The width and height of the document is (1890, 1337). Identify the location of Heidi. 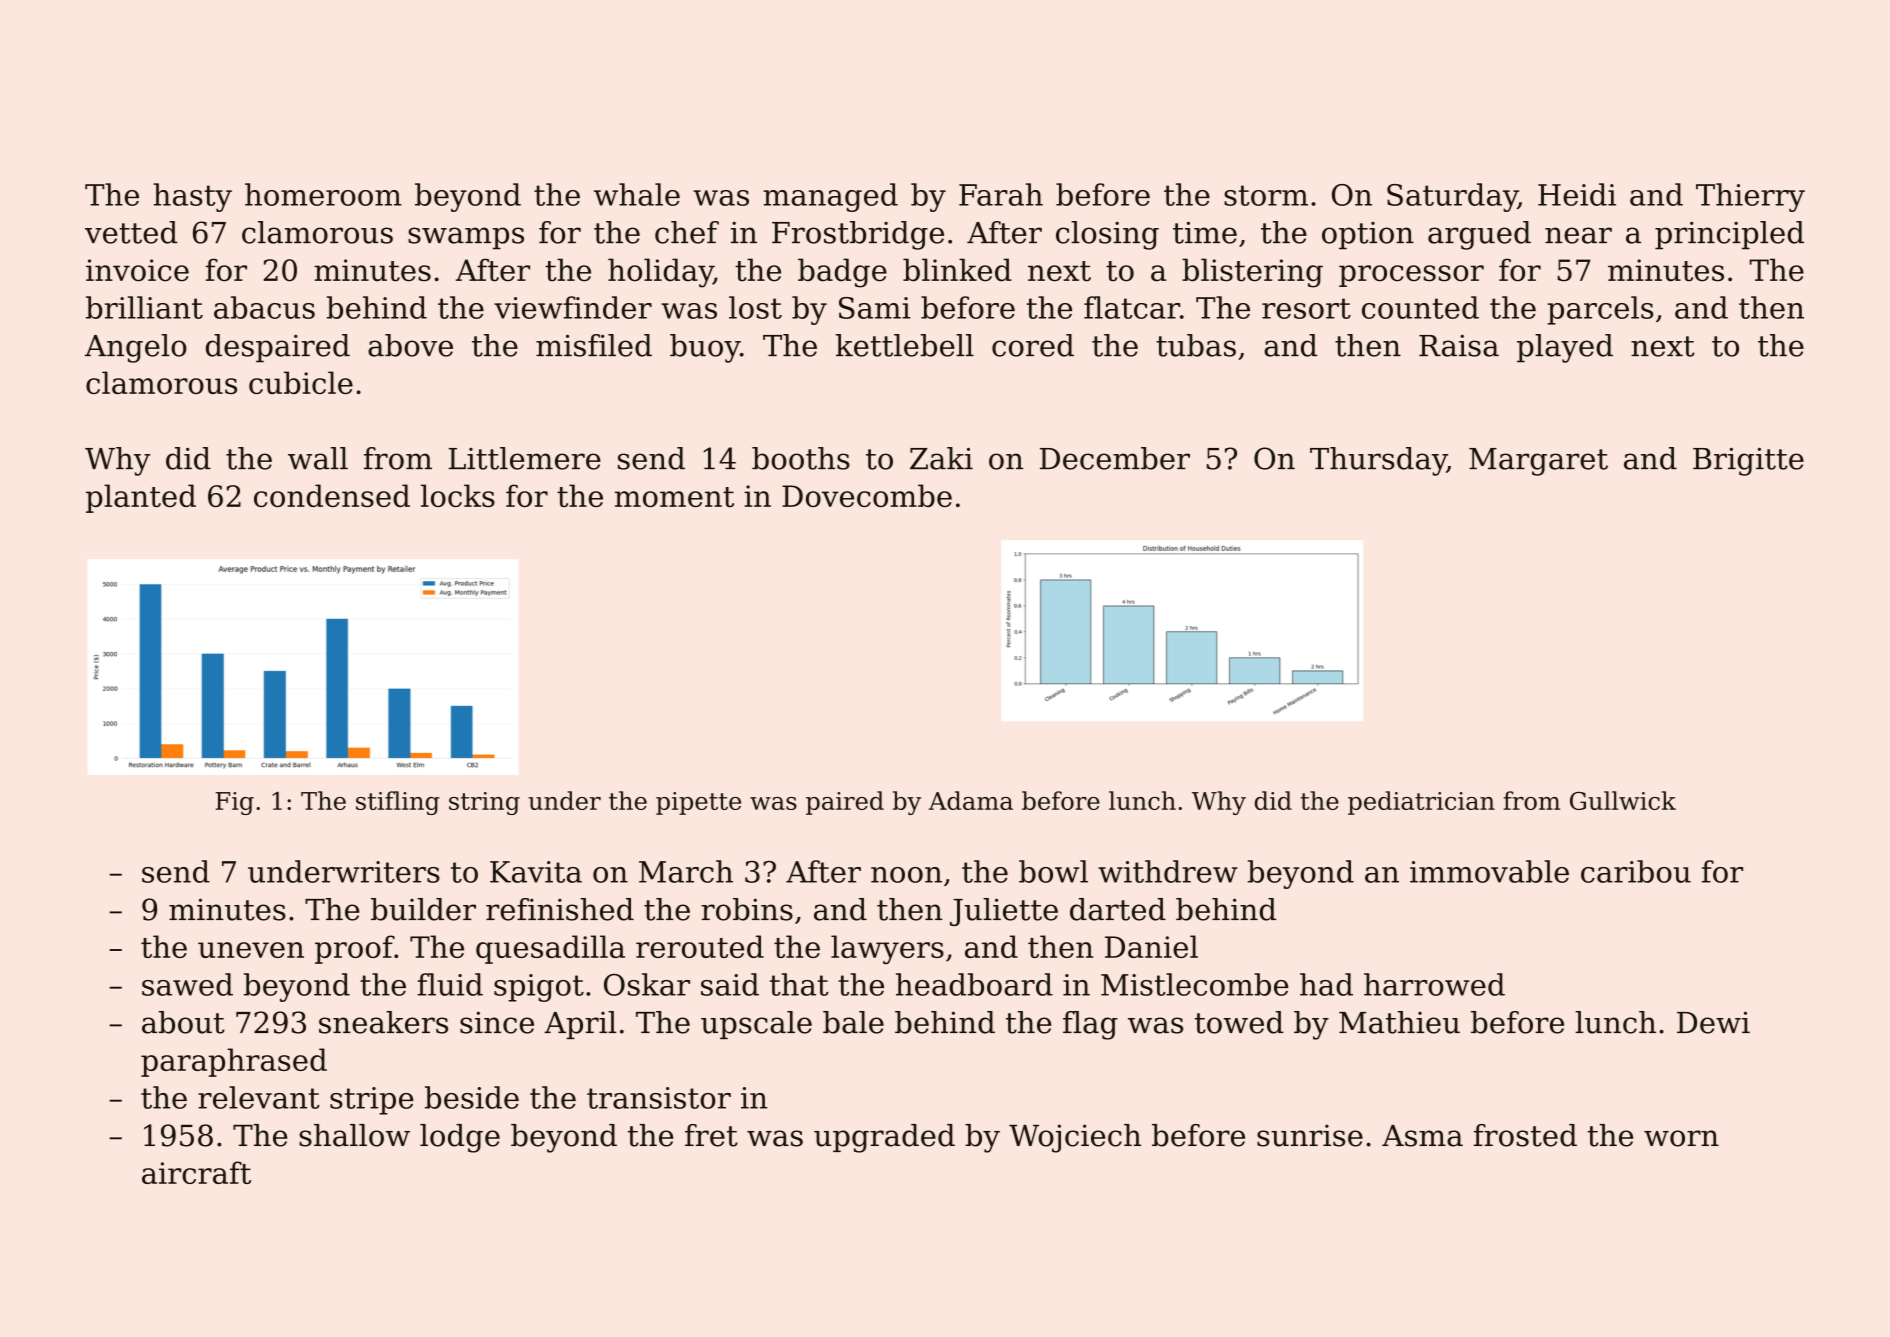
(1577, 194).
